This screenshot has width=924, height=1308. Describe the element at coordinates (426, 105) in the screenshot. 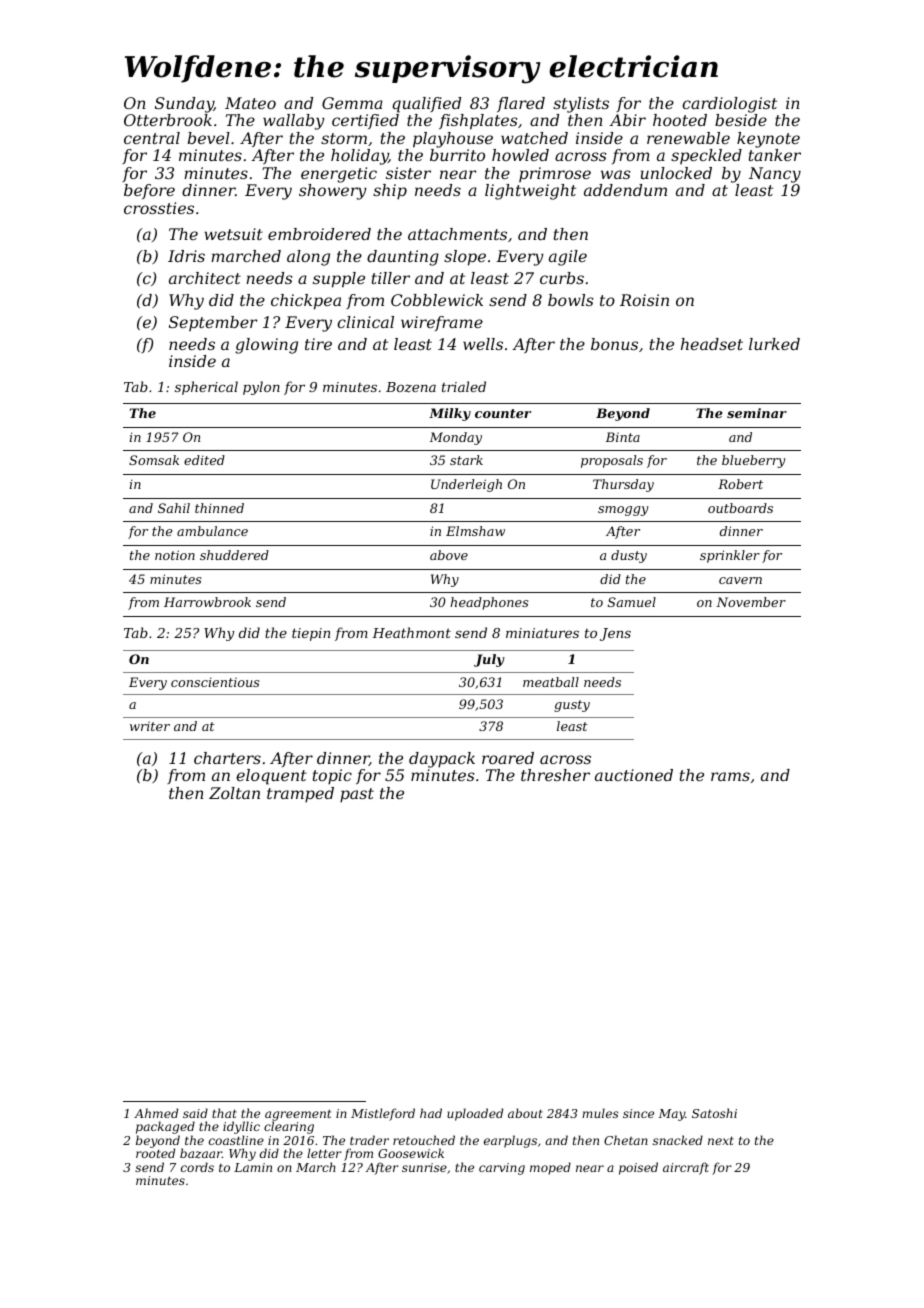

I see `qualified` at that location.
